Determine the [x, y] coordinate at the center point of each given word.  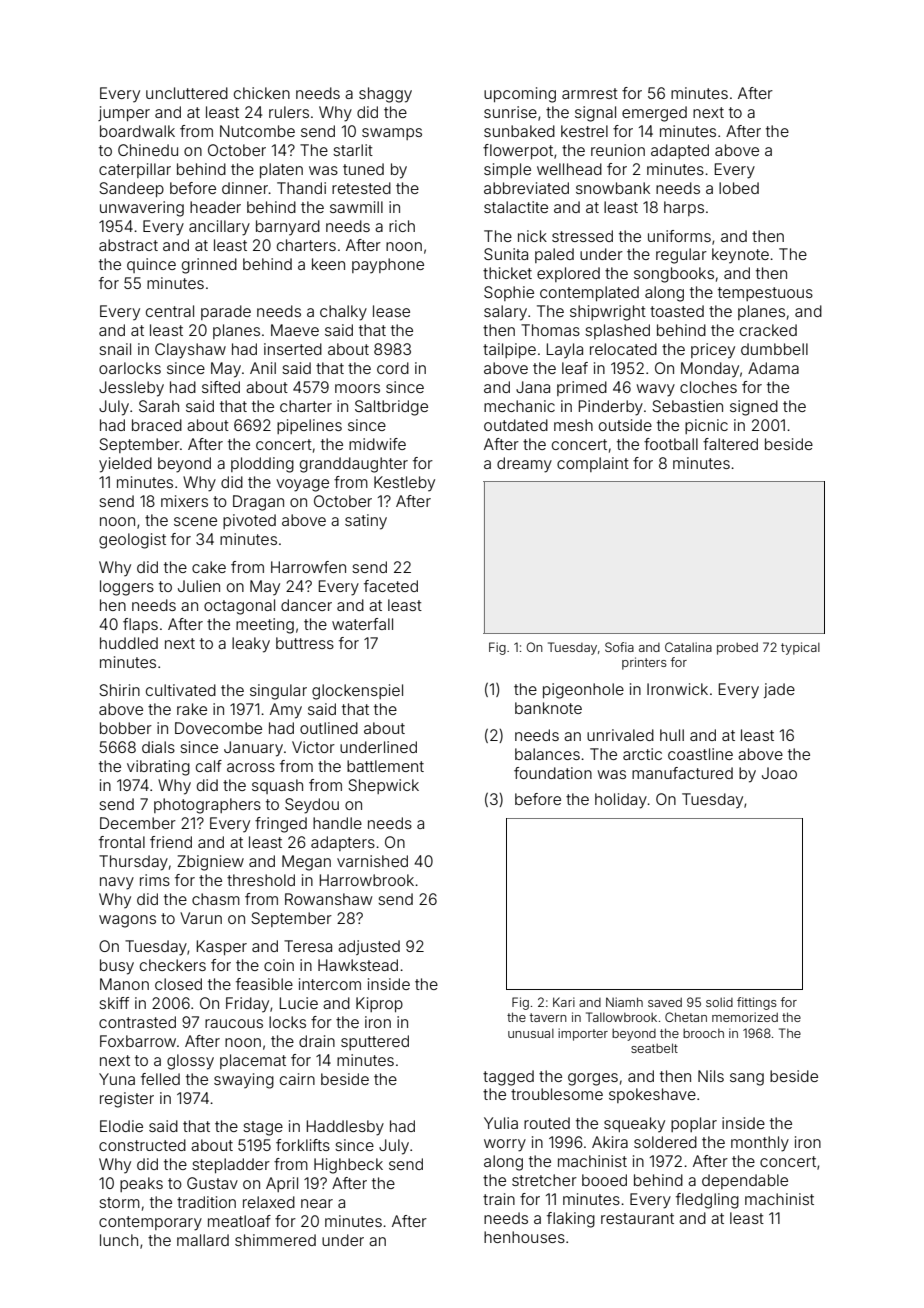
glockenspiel [357, 692]
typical [800, 648]
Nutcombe [257, 131]
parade [226, 312]
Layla [565, 351]
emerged [654, 114]
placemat [253, 1061]
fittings [757, 1003]
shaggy [385, 95]
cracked [768, 330]
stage [263, 1128]
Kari [564, 1002]
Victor [313, 747]
